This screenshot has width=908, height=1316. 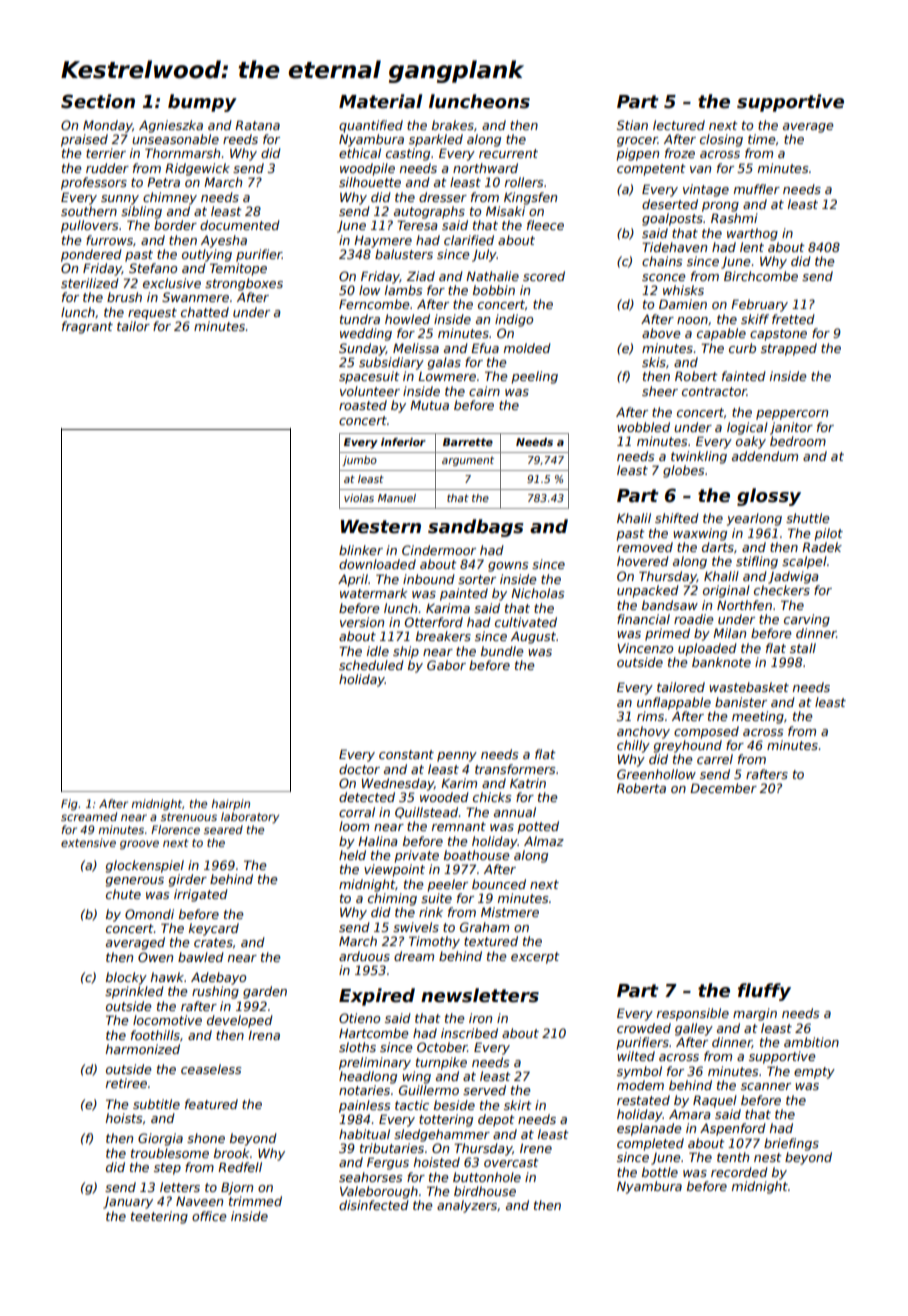 What do you see at coordinates (159, 1217) in the screenshot?
I see `teetering` at bounding box center [159, 1217].
